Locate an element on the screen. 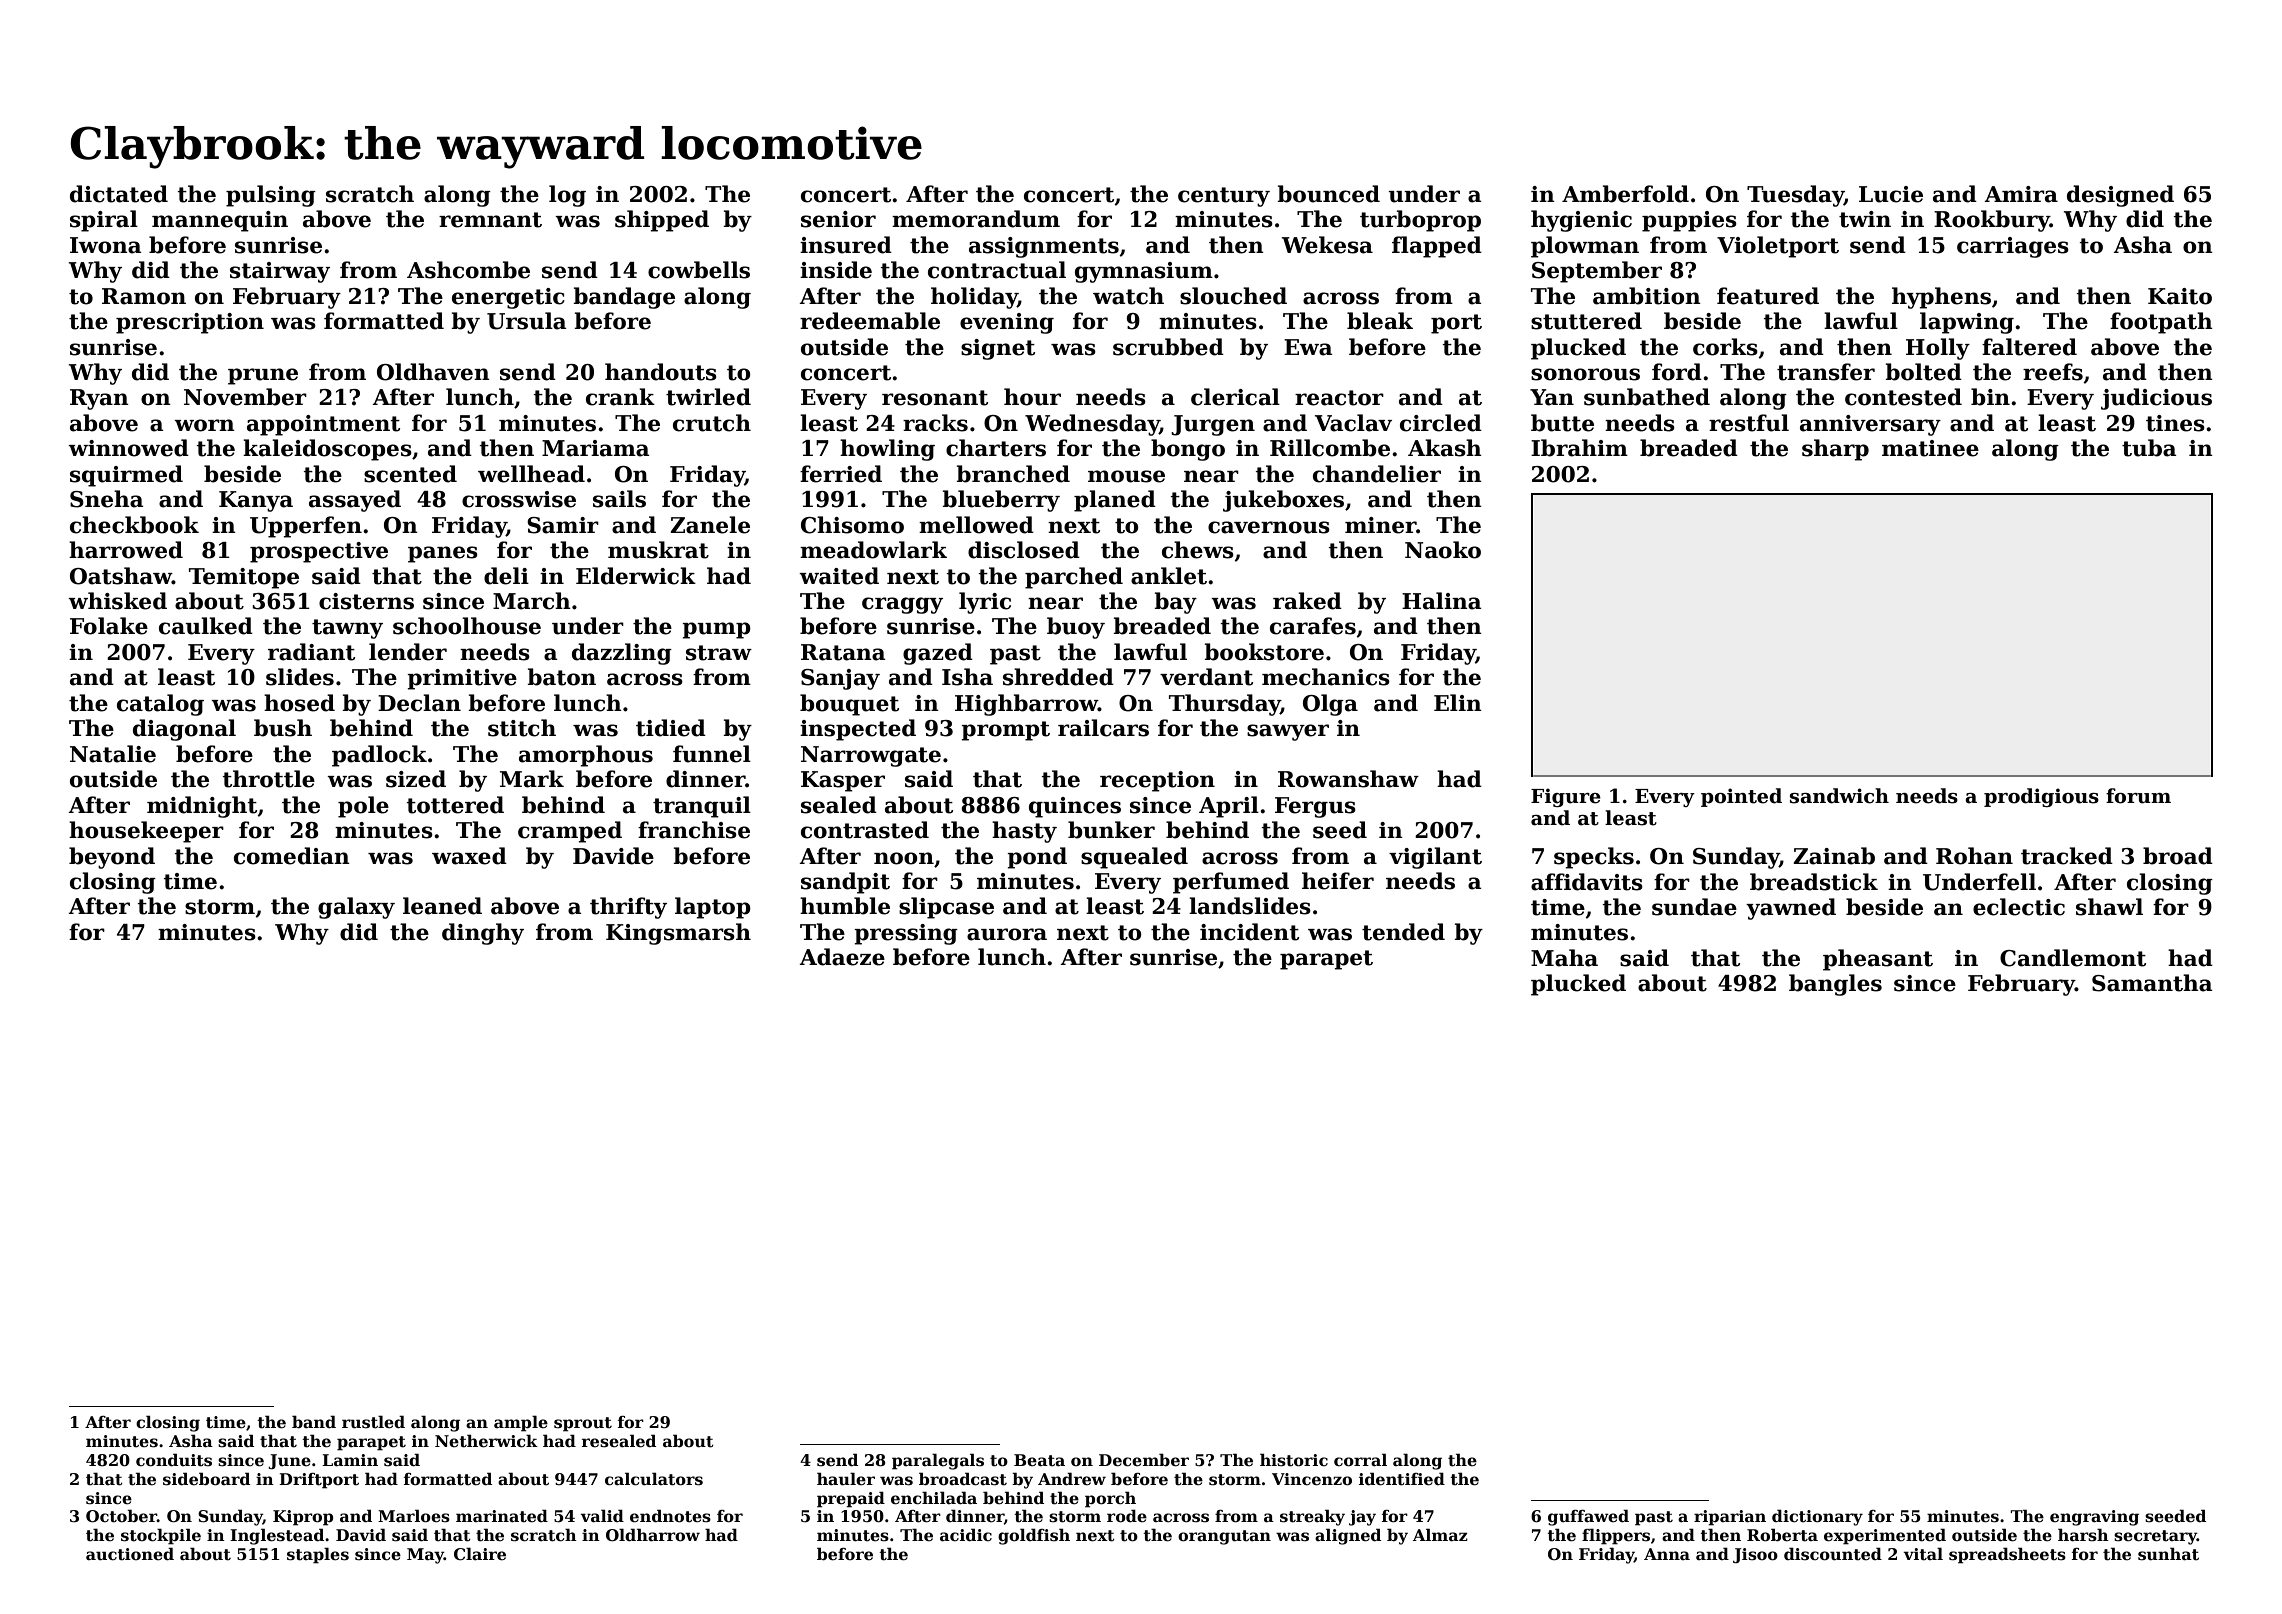  gymnasium is located at coordinates (1144, 272).
